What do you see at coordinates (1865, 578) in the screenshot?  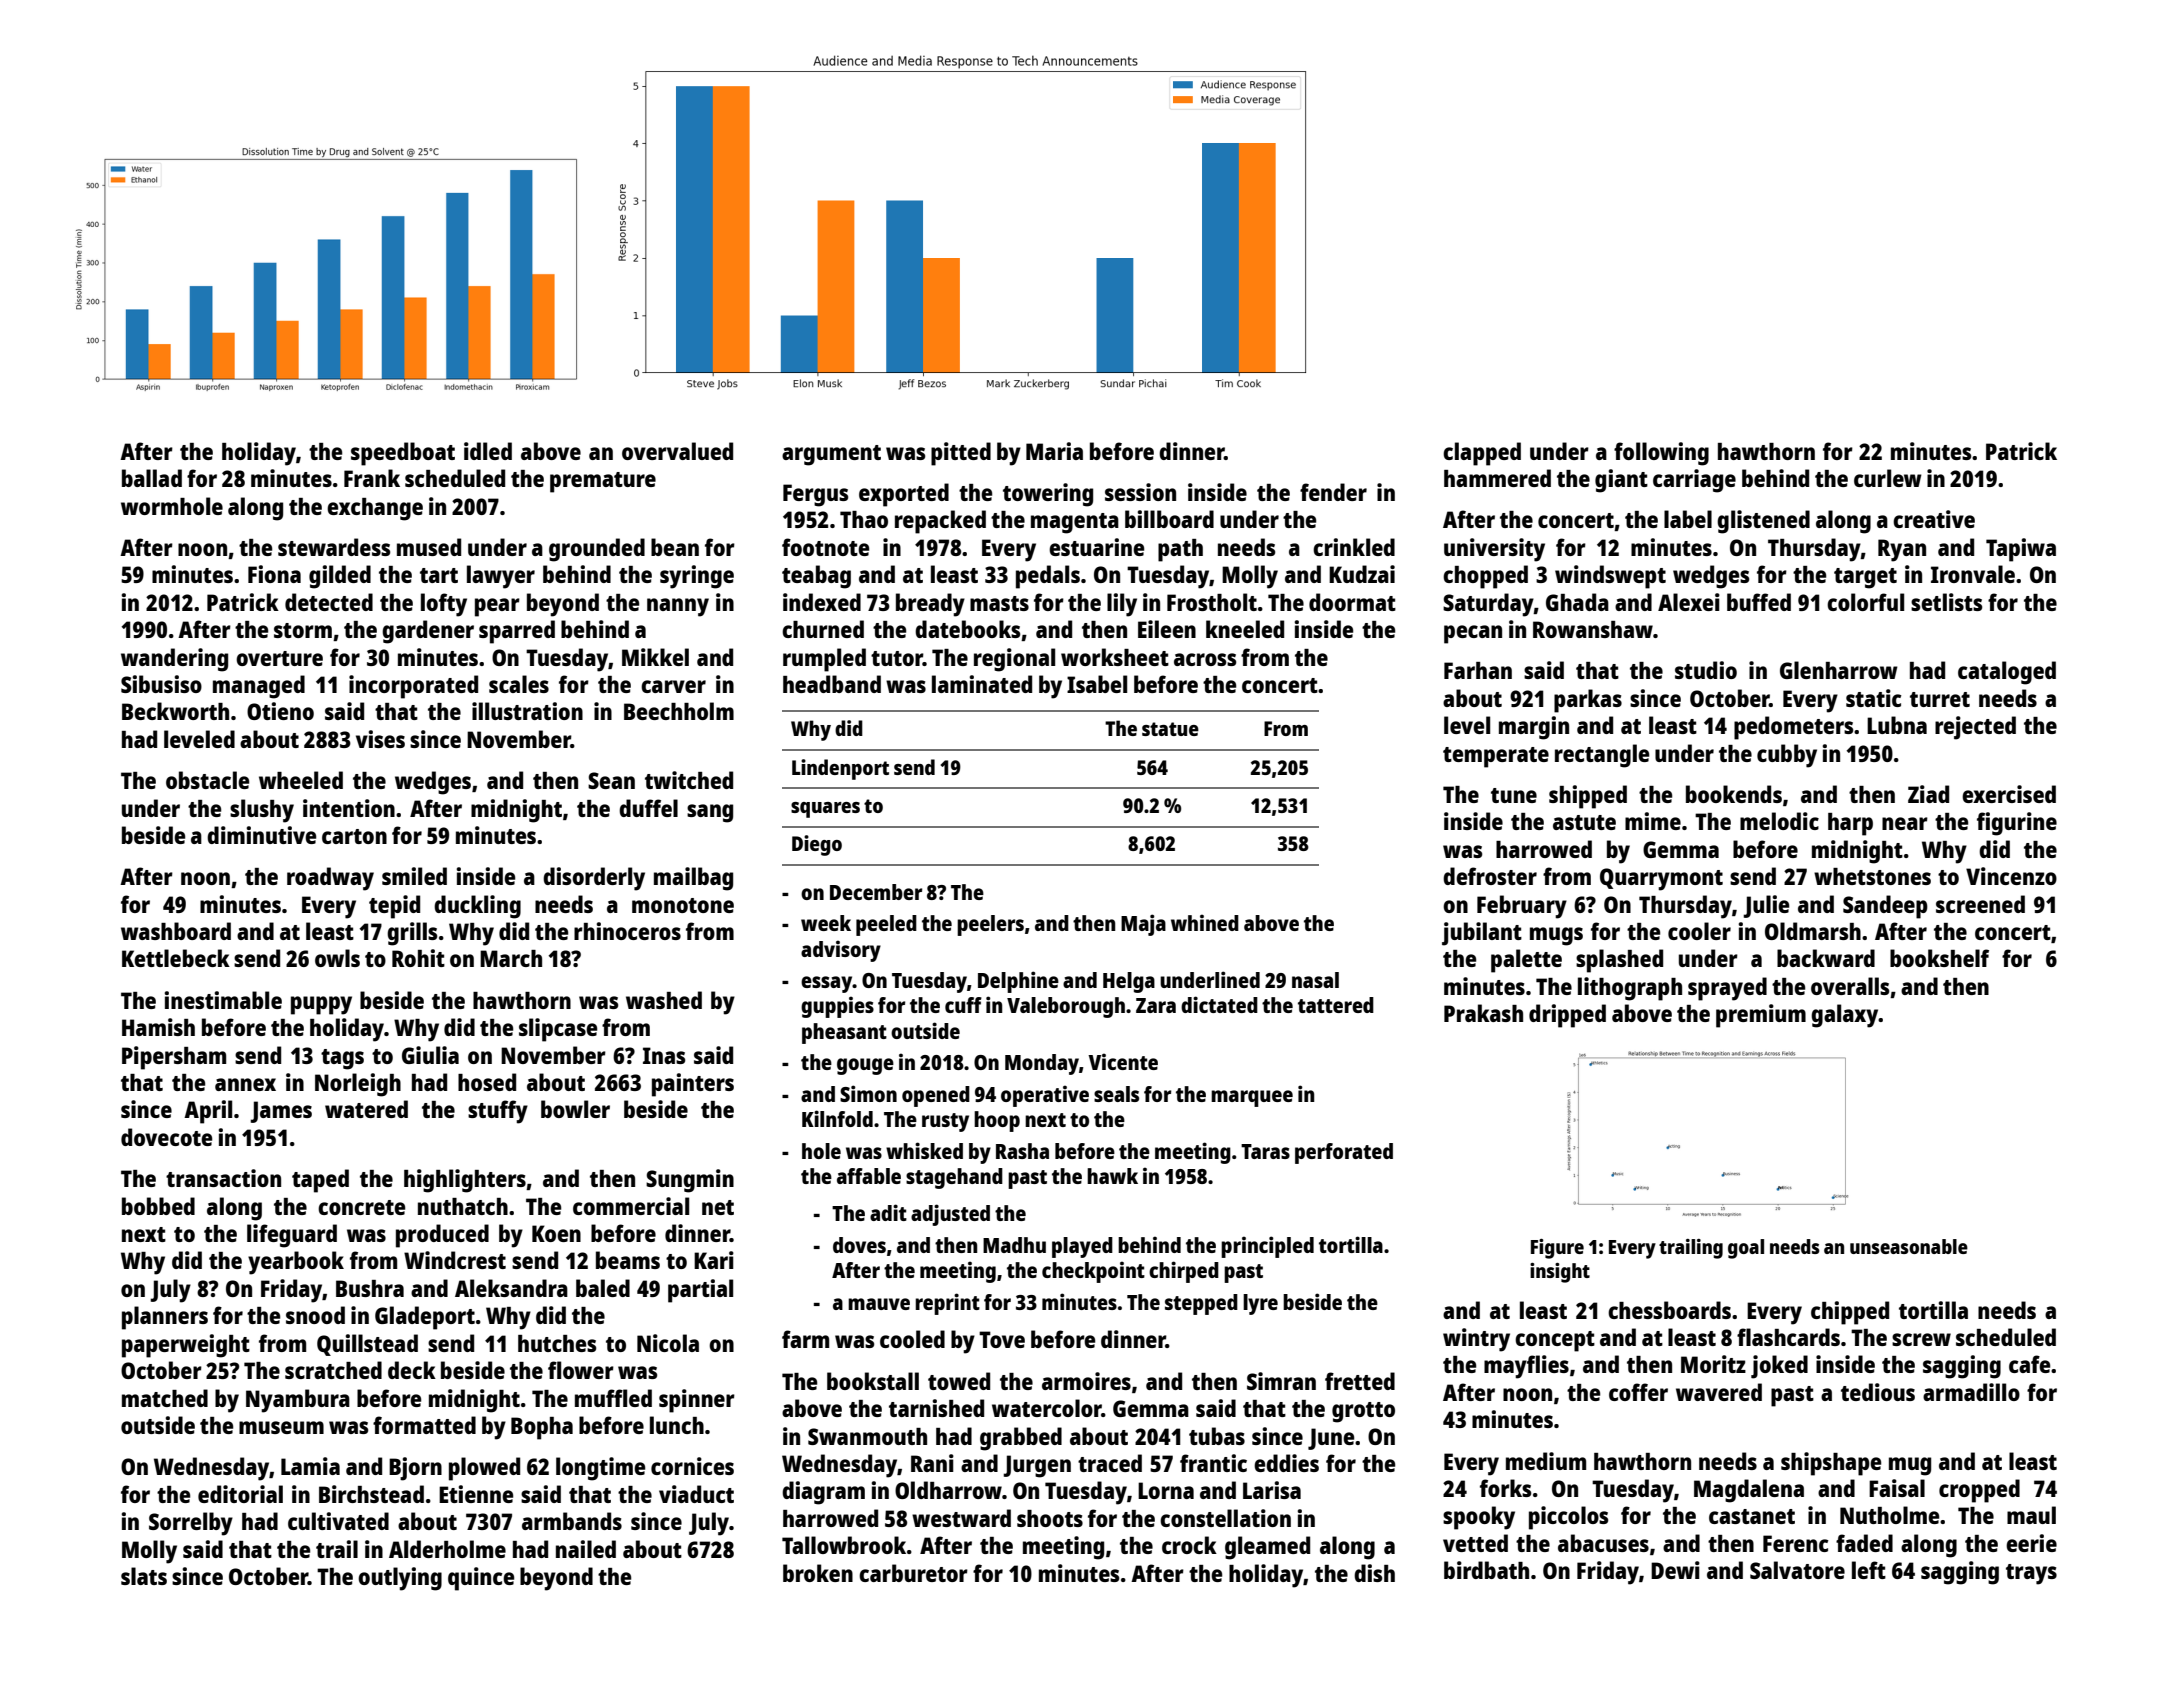 I see `target` at bounding box center [1865, 578].
